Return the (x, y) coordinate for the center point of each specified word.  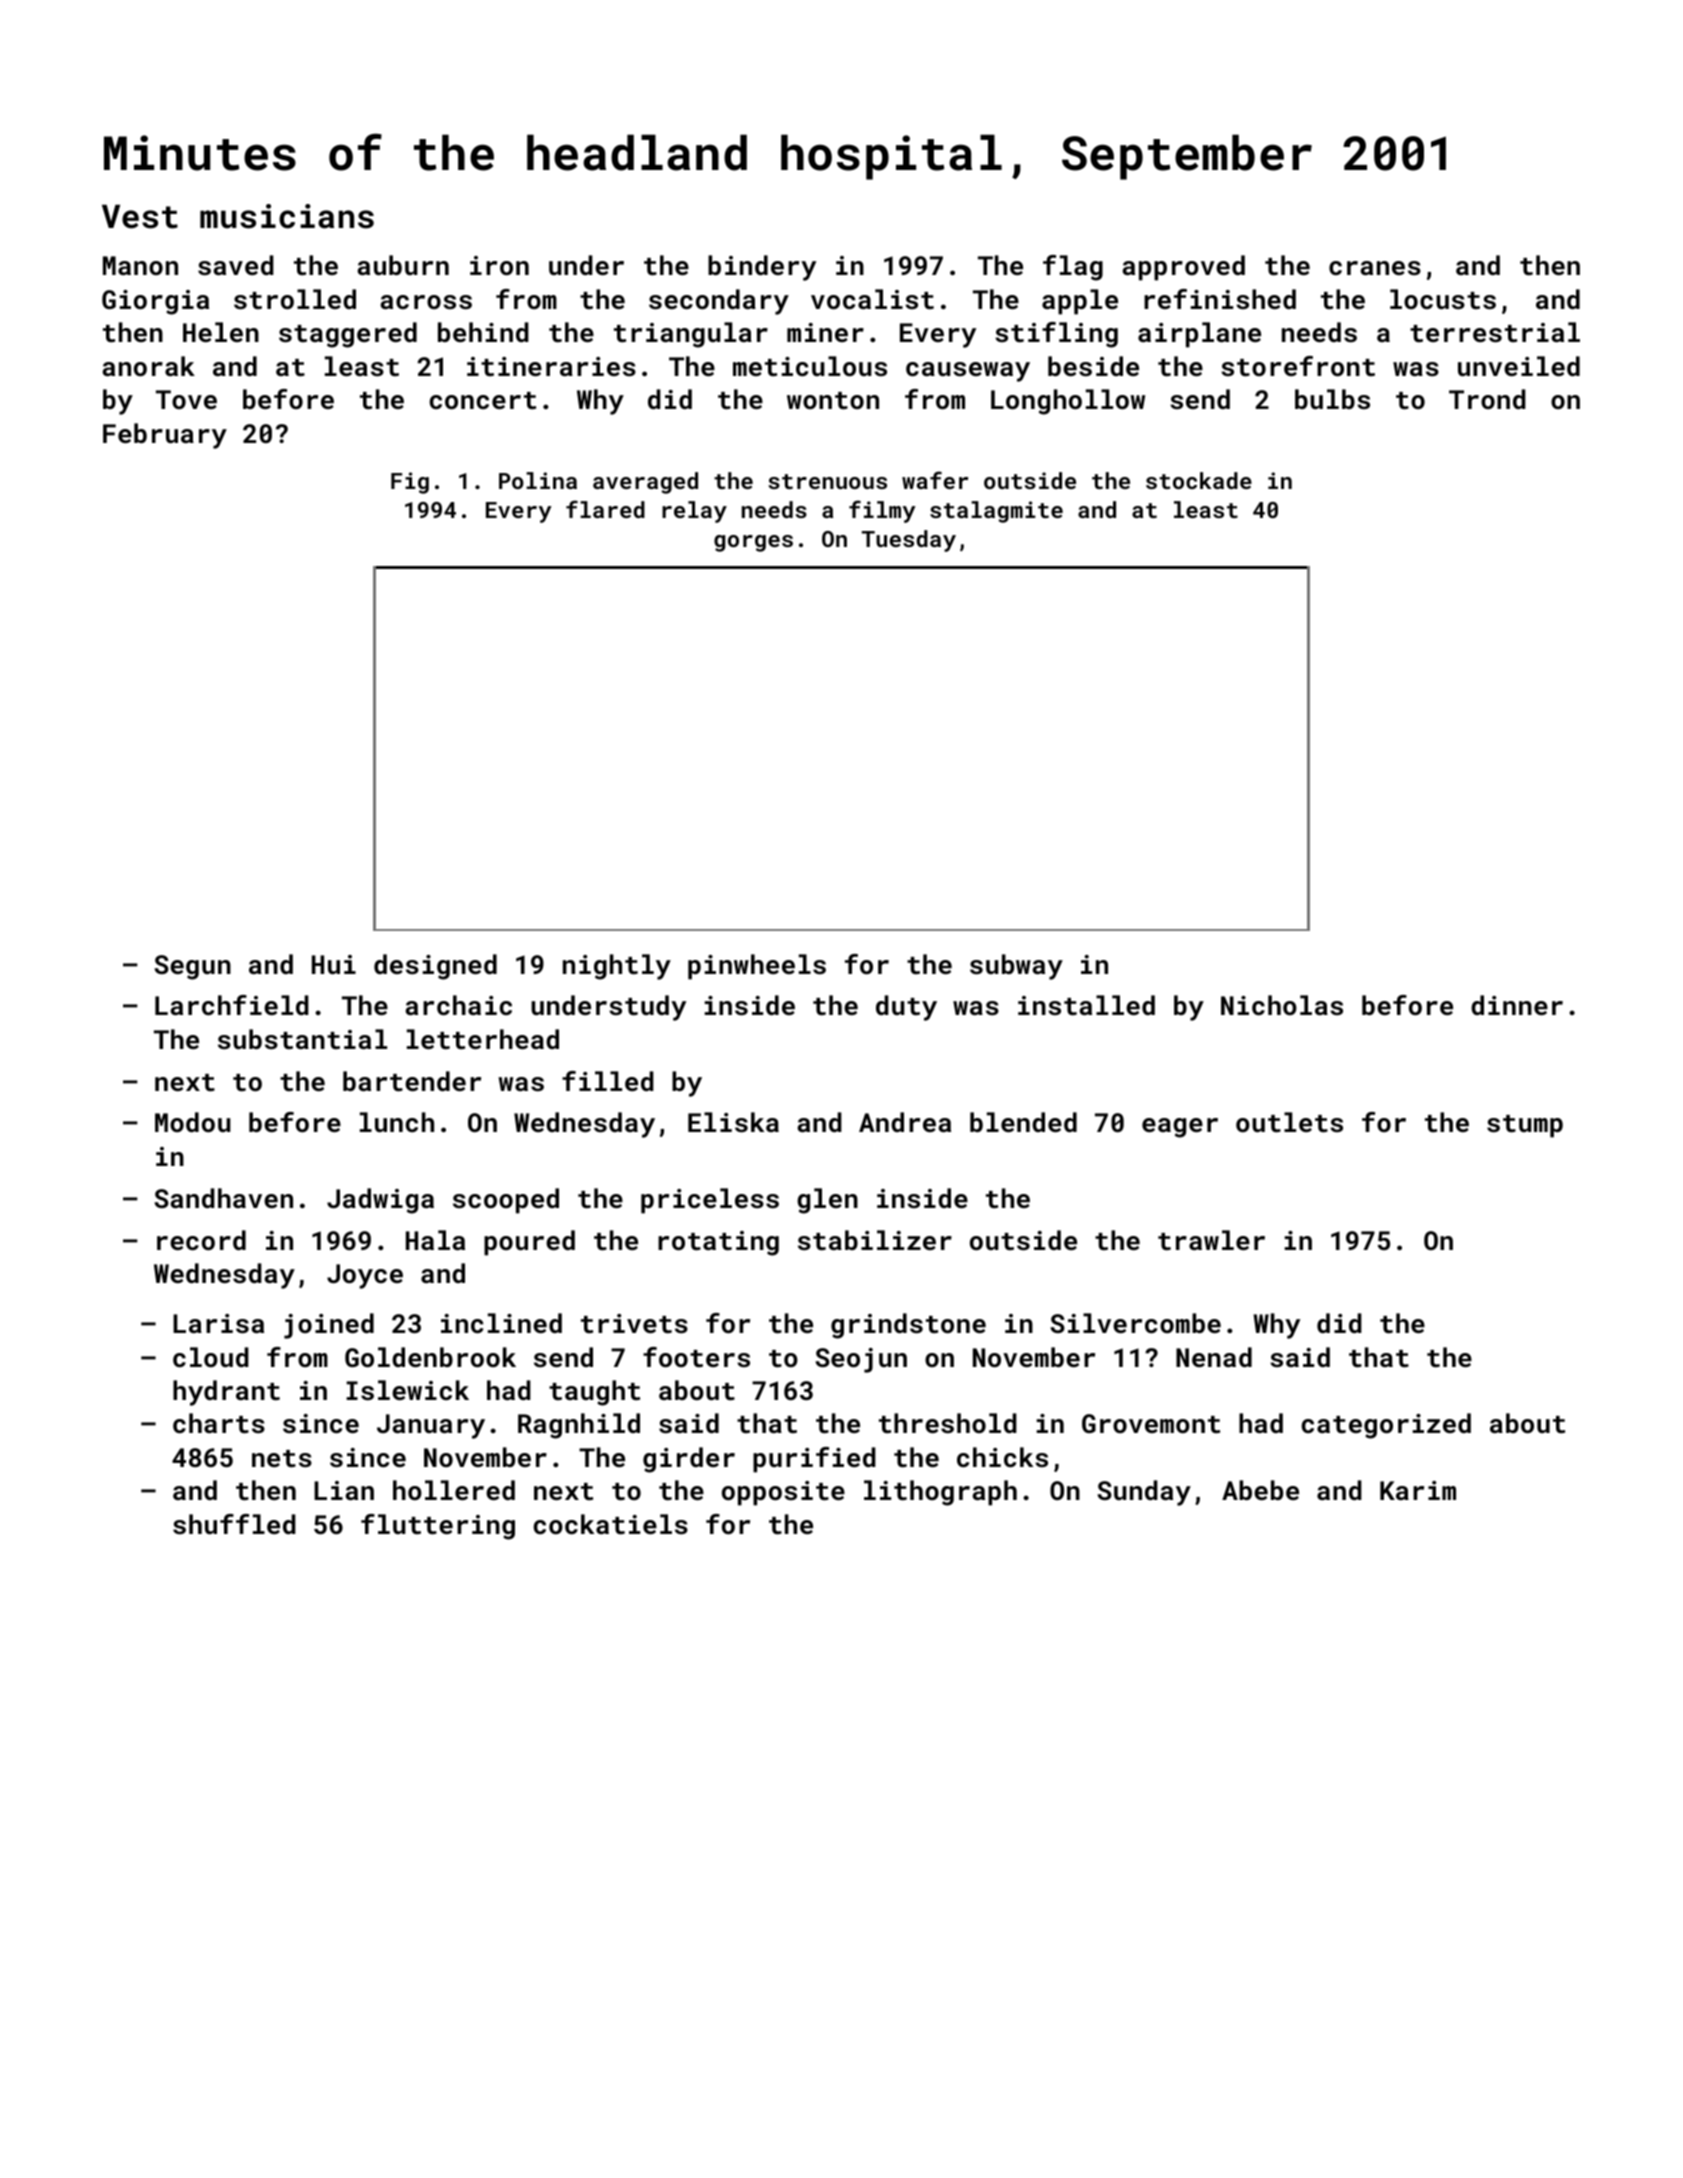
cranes (1375, 268)
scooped (506, 1201)
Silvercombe (1135, 1323)
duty (906, 1008)
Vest (140, 217)
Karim (1418, 1490)
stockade (1199, 480)
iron (499, 265)
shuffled (234, 1524)
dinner (1517, 1005)
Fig (410, 483)
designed (435, 967)
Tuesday (909, 541)
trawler (1211, 1240)
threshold (948, 1423)
